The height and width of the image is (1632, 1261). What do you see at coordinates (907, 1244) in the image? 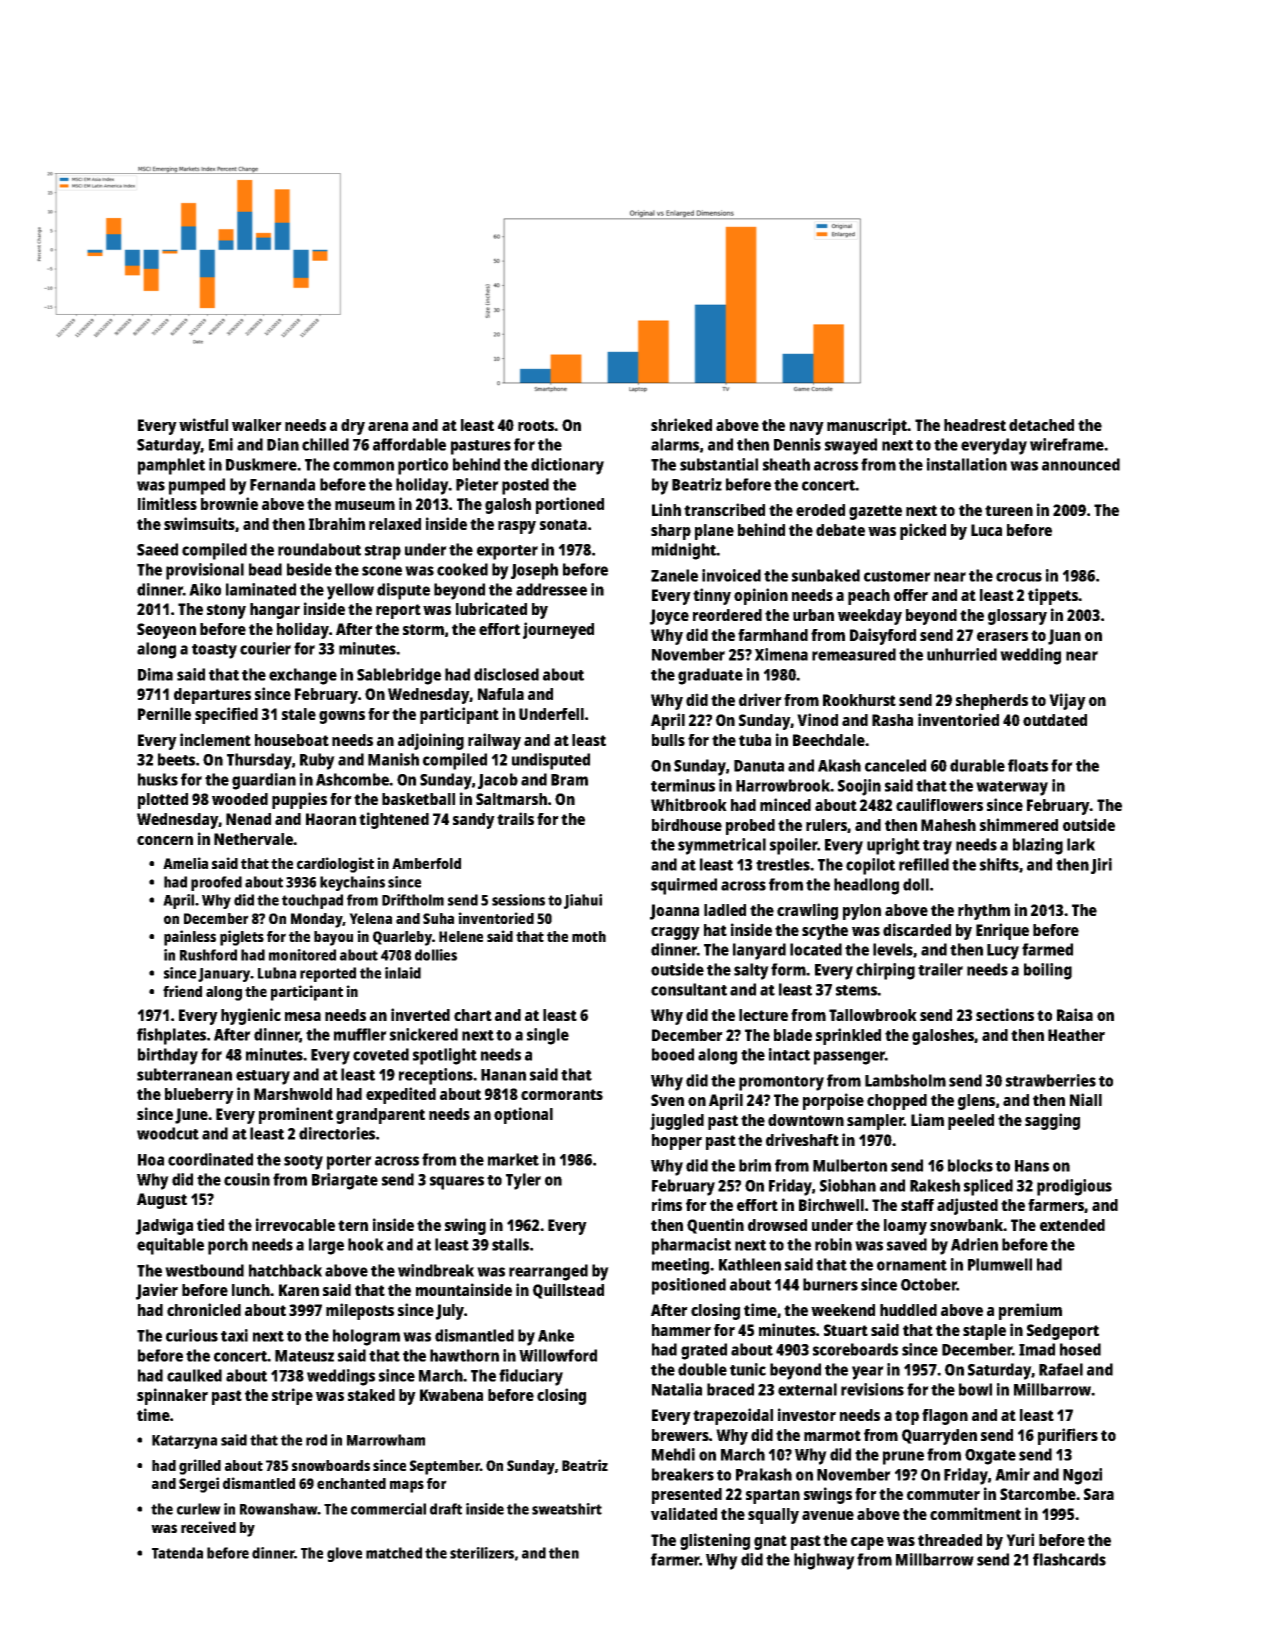
I see `saved` at bounding box center [907, 1244].
